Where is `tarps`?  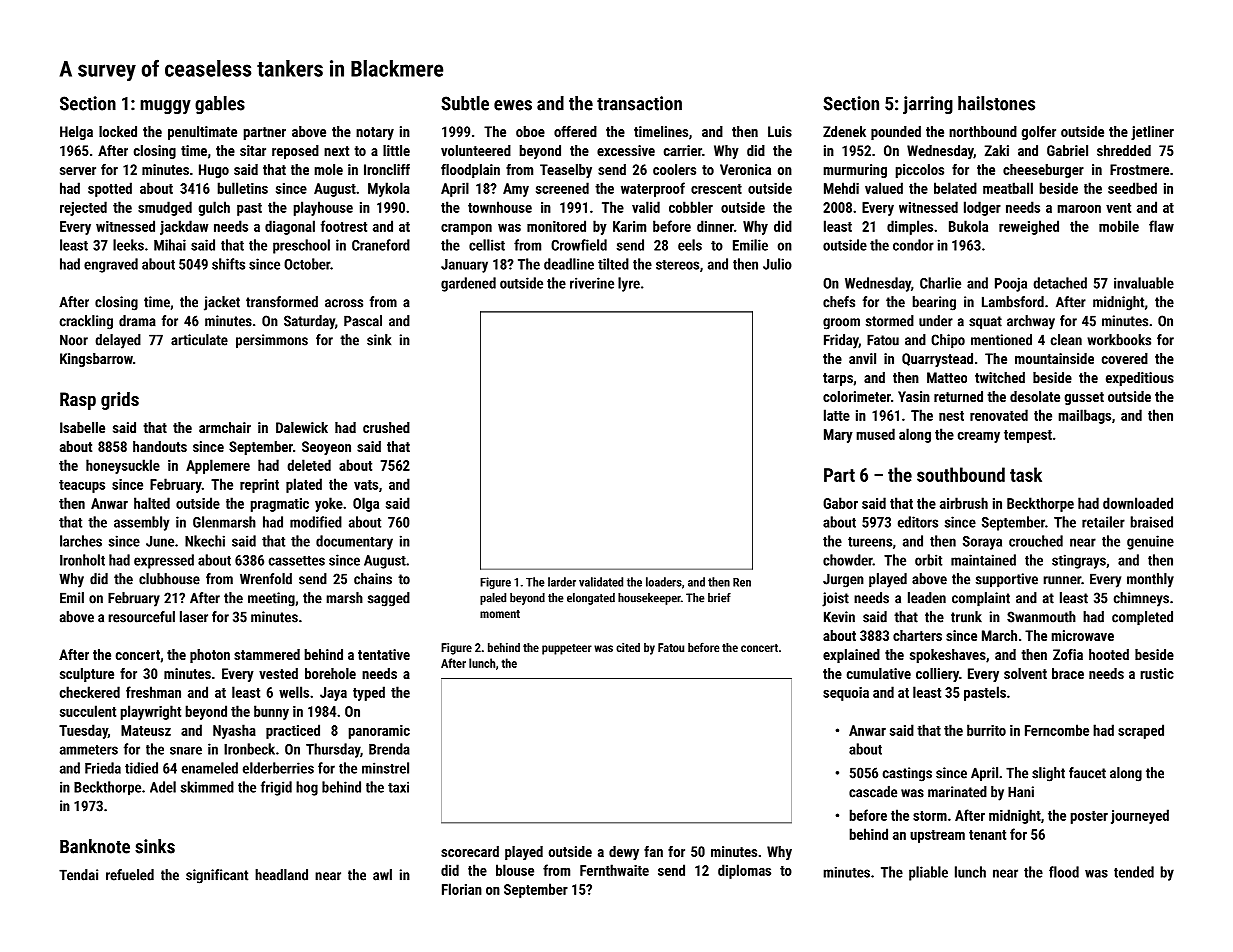 tarps is located at coordinates (838, 379).
